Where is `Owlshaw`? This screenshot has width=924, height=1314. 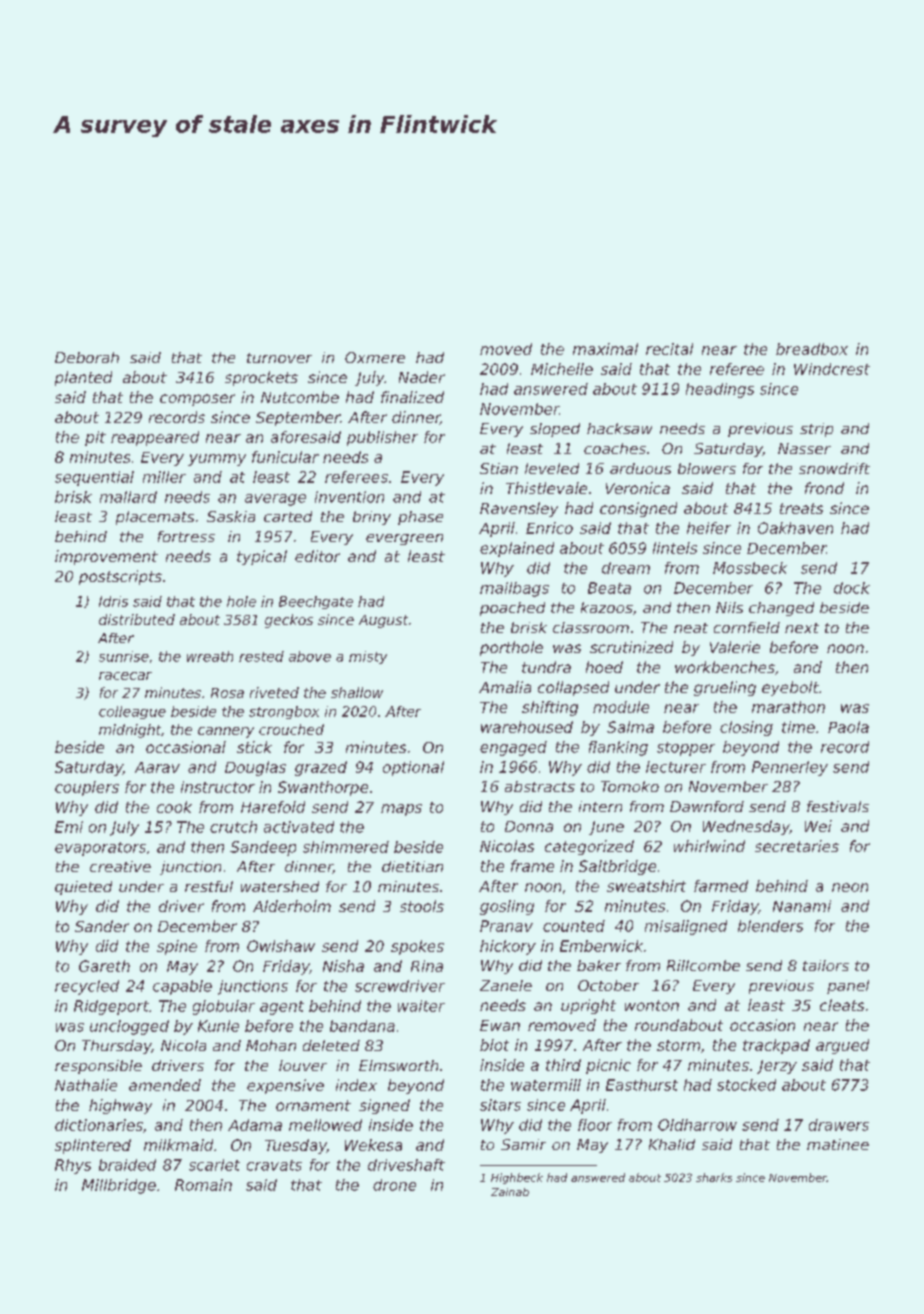
Owlshaw is located at coordinates (281, 946).
